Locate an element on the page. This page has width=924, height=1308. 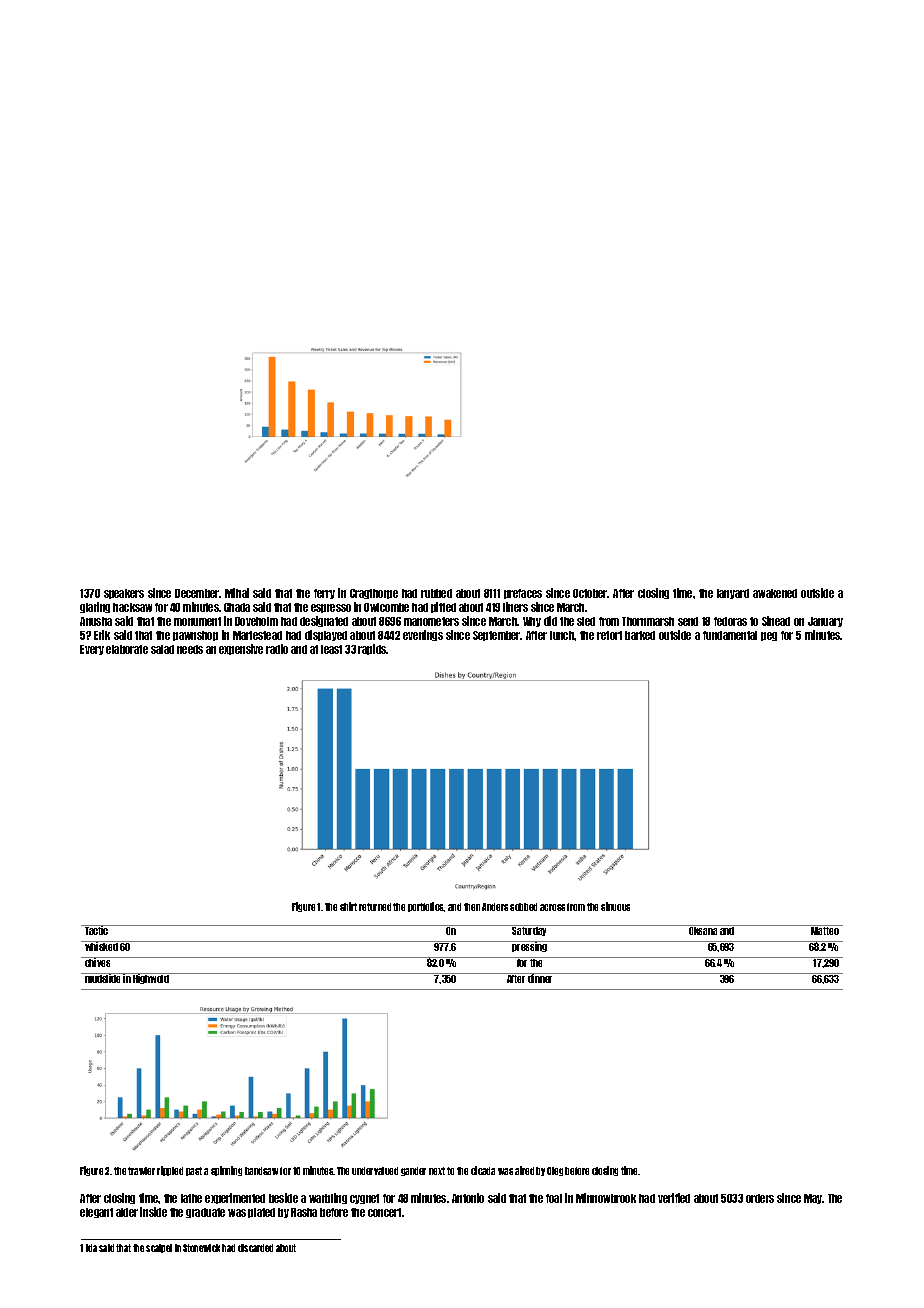
fundamental is located at coordinates (730, 635).
